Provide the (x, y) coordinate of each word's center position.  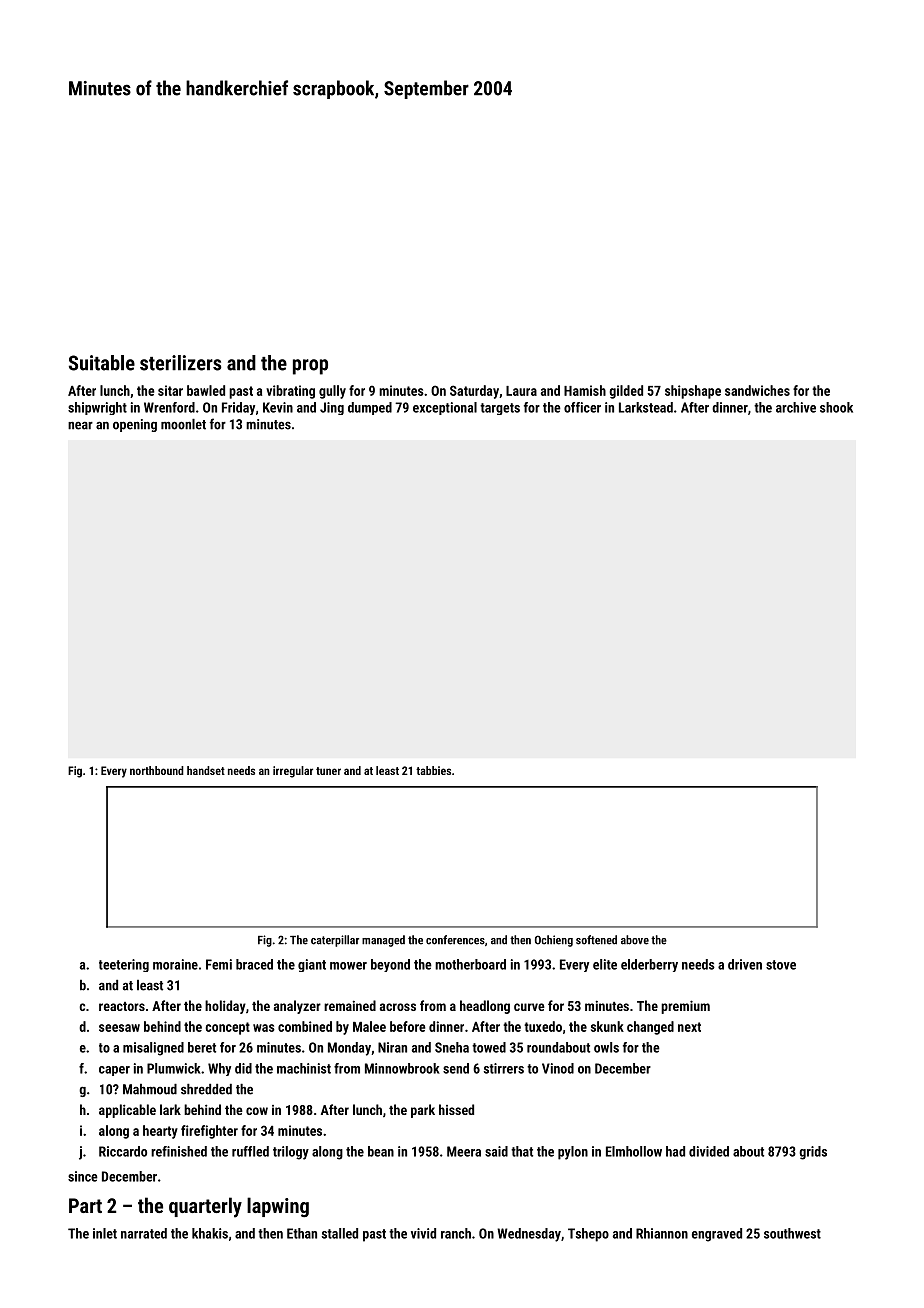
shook (836, 407)
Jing (332, 408)
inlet (105, 1233)
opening (135, 425)
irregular (293, 772)
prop (310, 367)
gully (332, 392)
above (635, 940)
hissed (456, 1109)
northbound (157, 770)
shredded (206, 1089)
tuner (328, 771)
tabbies (433, 770)
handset (206, 770)
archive (796, 407)
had (675, 1151)
